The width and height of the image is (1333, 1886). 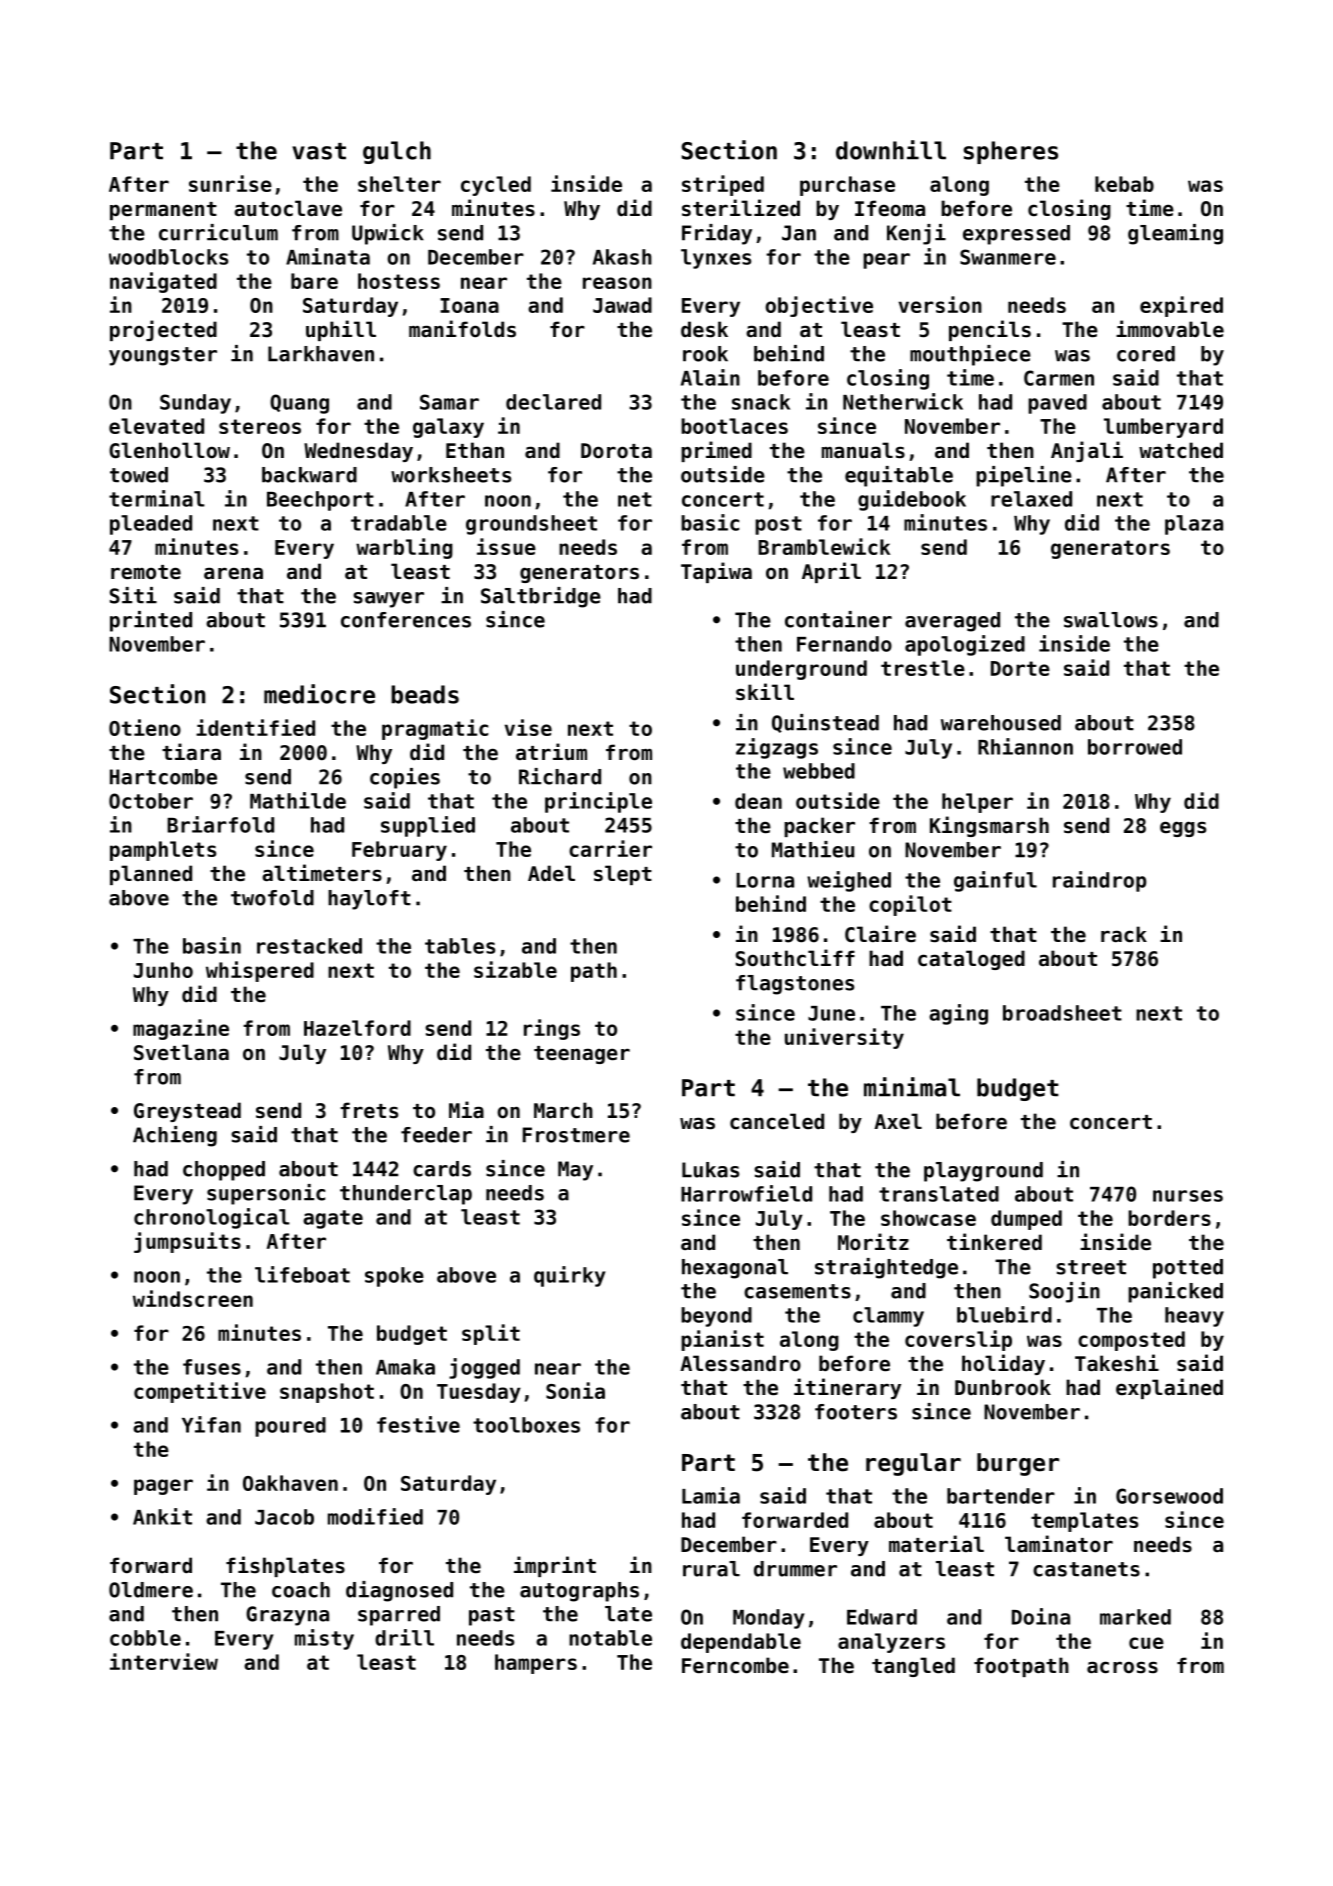 I want to click on striped, so click(x=723, y=185).
